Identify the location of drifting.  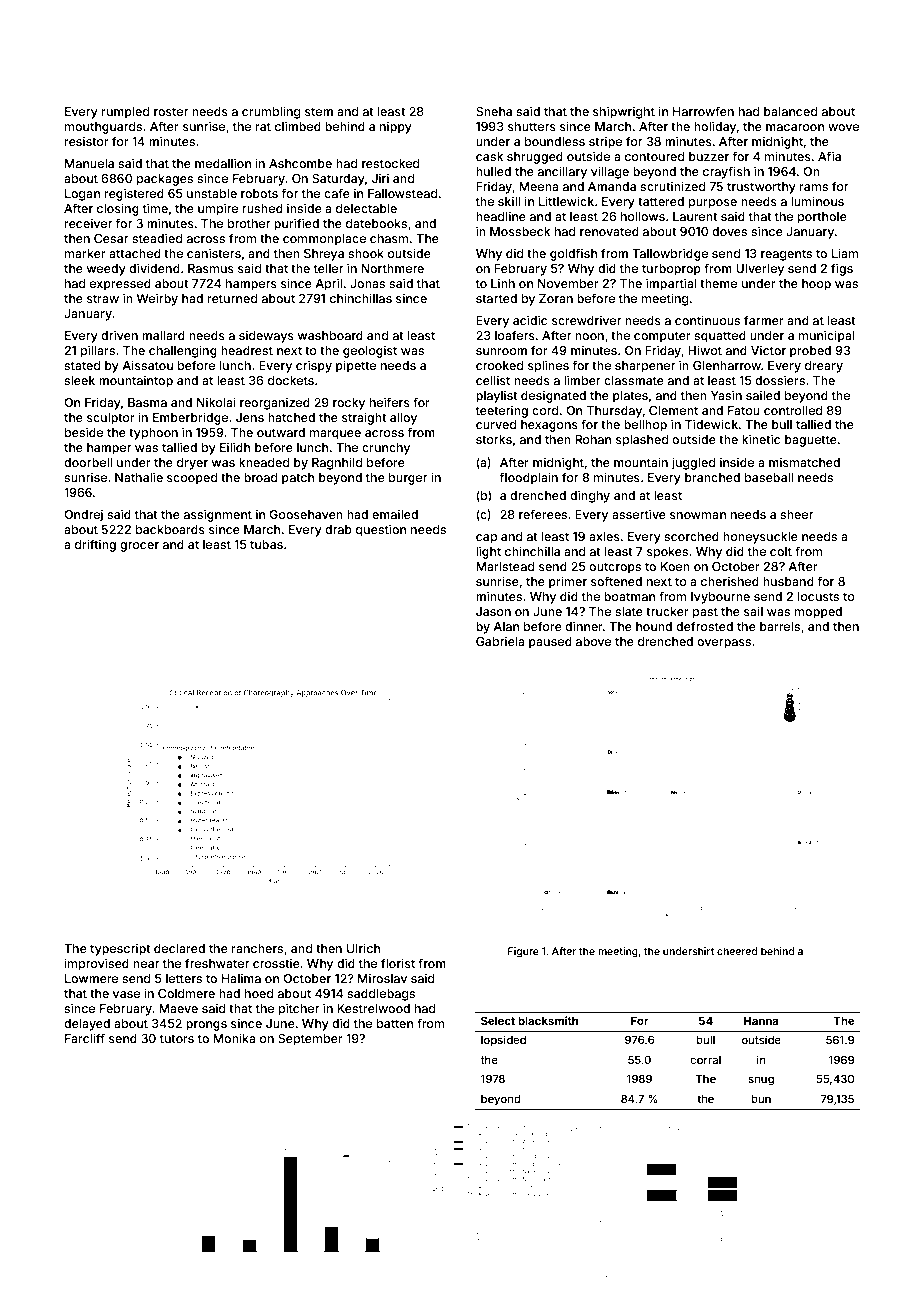
(95, 545).
